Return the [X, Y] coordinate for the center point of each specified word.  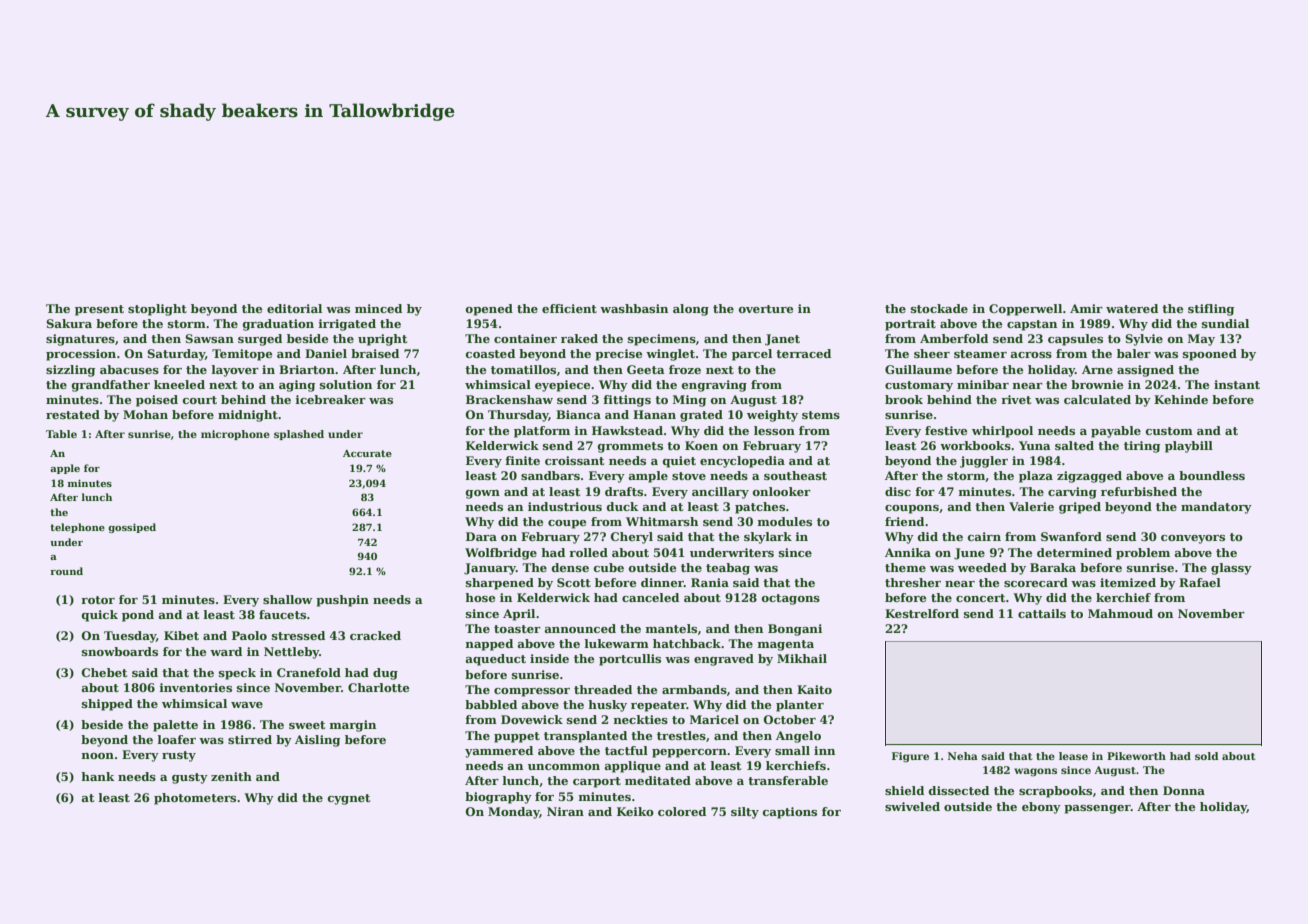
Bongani [795, 630]
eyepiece [562, 386]
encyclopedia [742, 462]
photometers [195, 799]
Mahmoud [1120, 613]
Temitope [242, 355]
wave [247, 705]
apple [65, 469]
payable [1116, 432]
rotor [98, 600]
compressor [532, 692]
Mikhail [802, 658]
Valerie [1031, 506]
